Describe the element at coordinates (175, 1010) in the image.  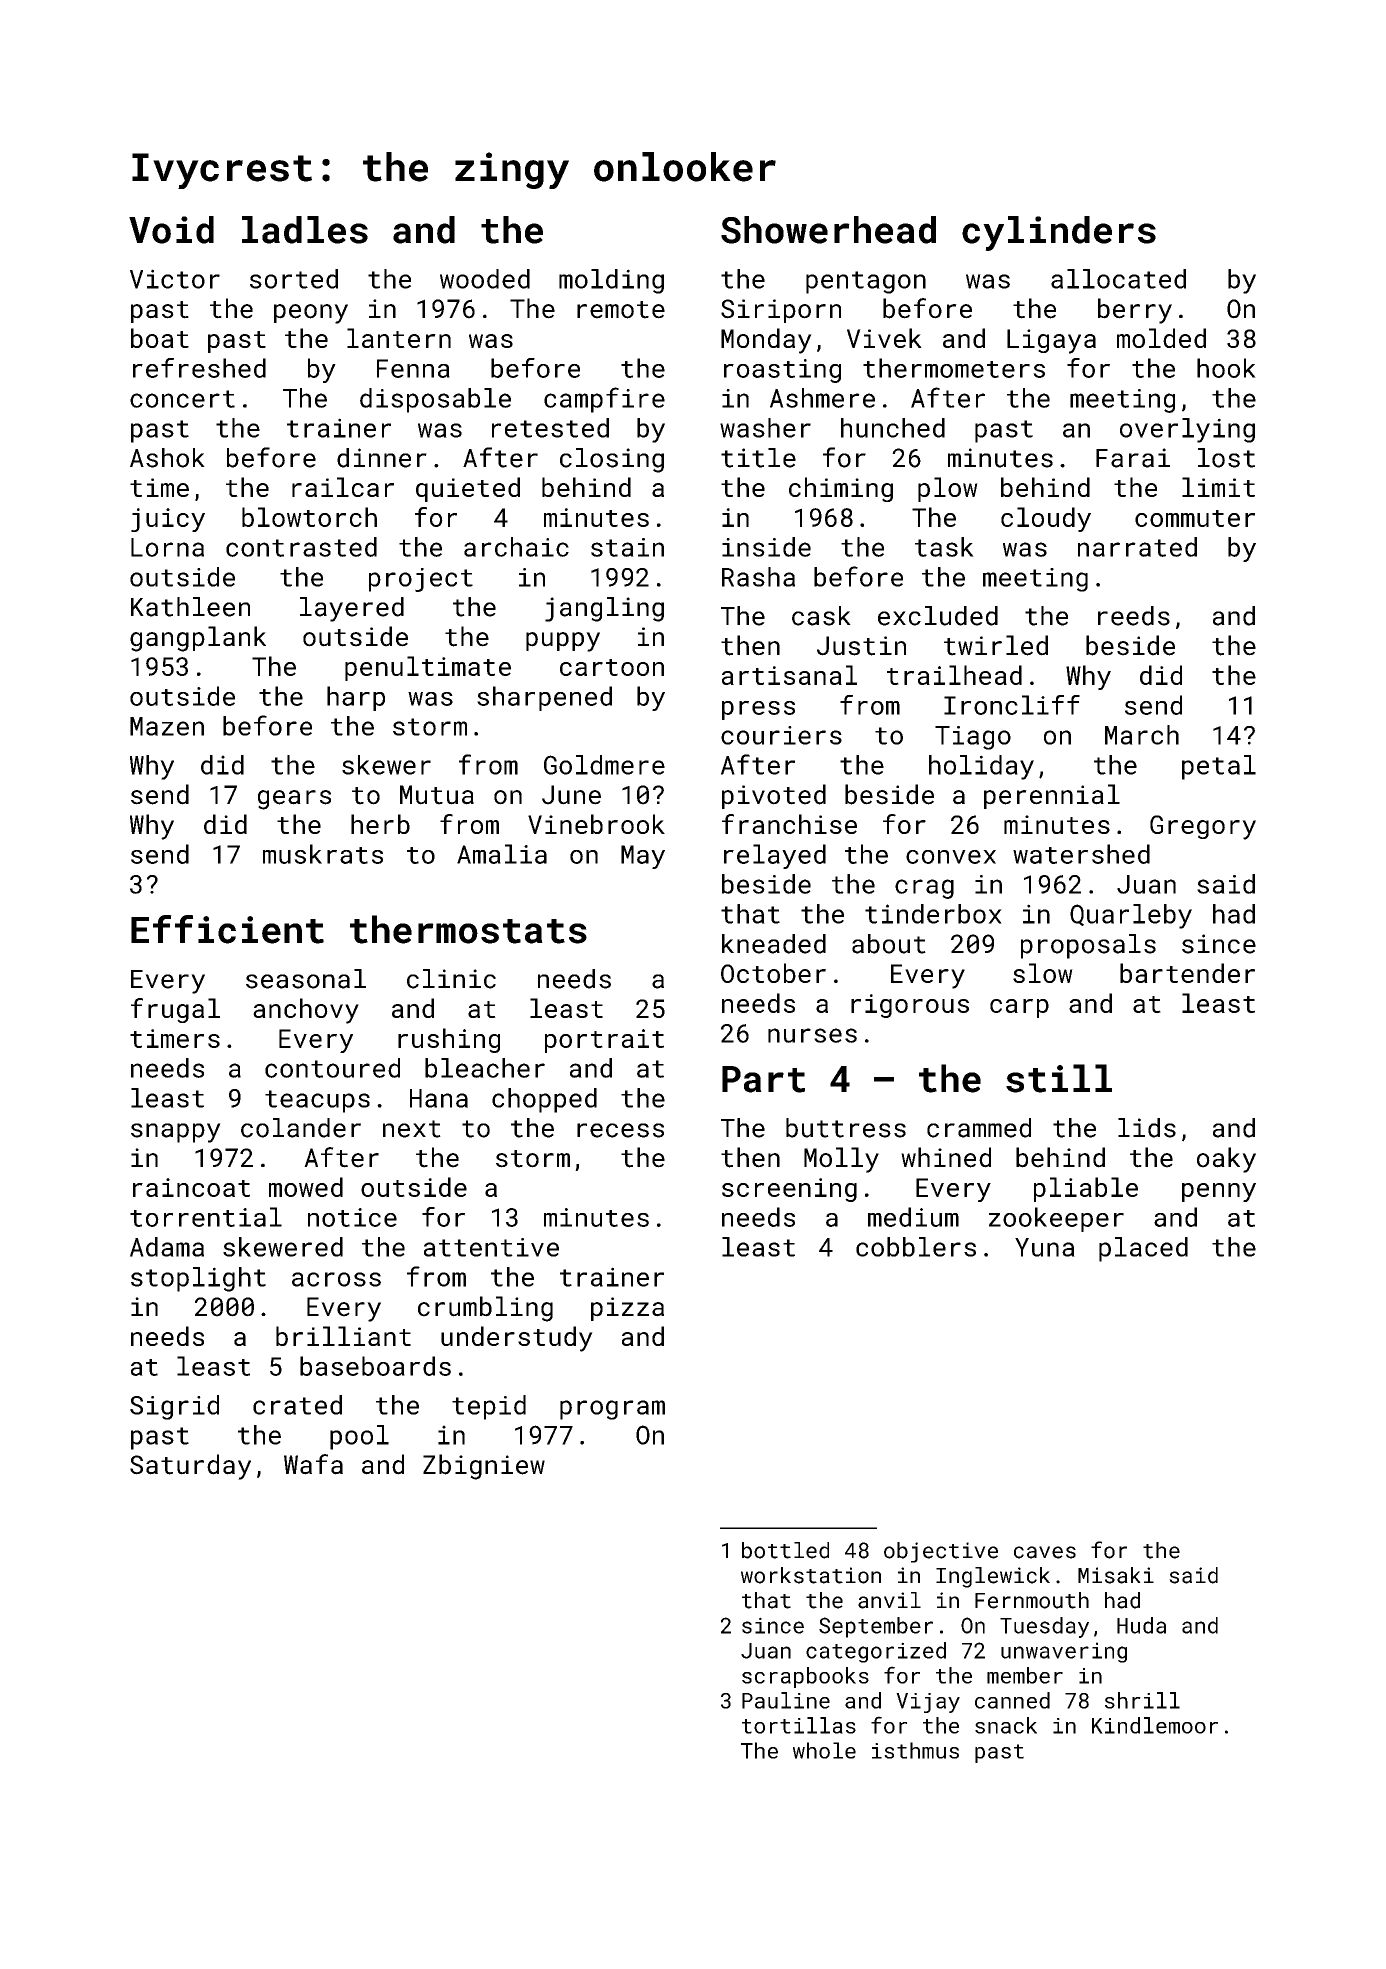
I see `frugal` at that location.
